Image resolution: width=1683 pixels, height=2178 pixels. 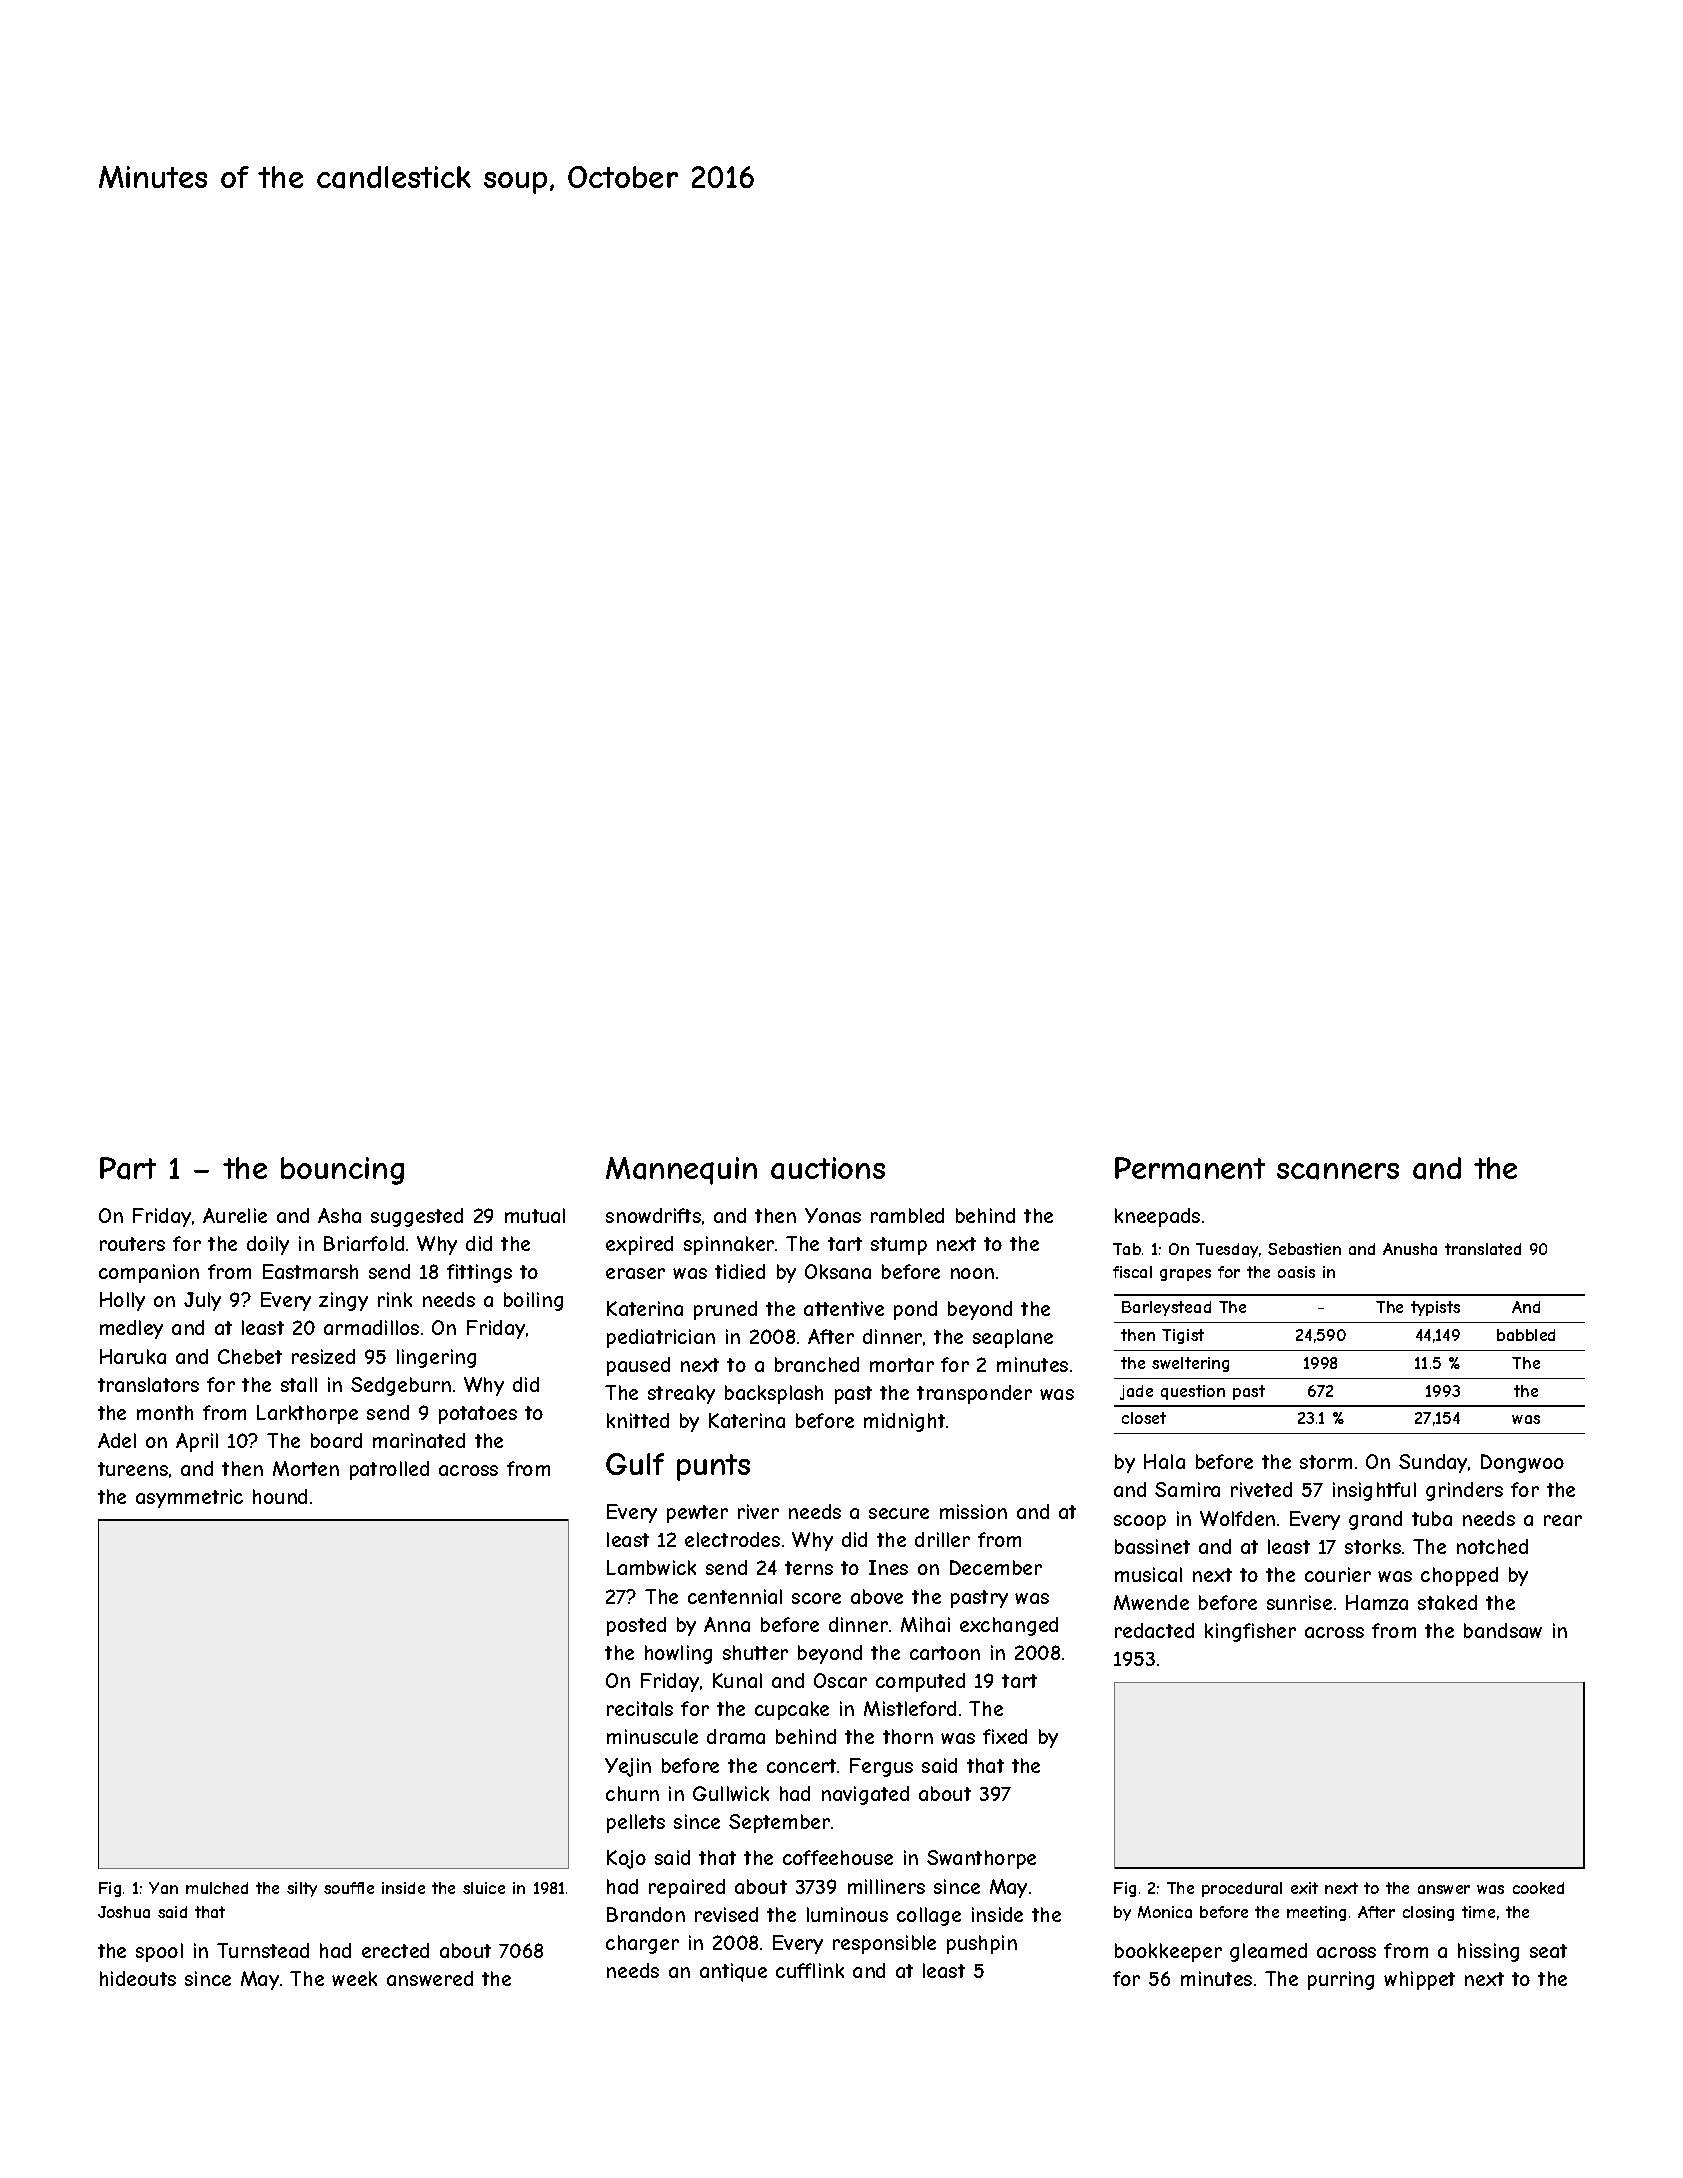 What do you see at coordinates (636, 1626) in the image?
I see `posted` at bounding box center [636, 1626].
